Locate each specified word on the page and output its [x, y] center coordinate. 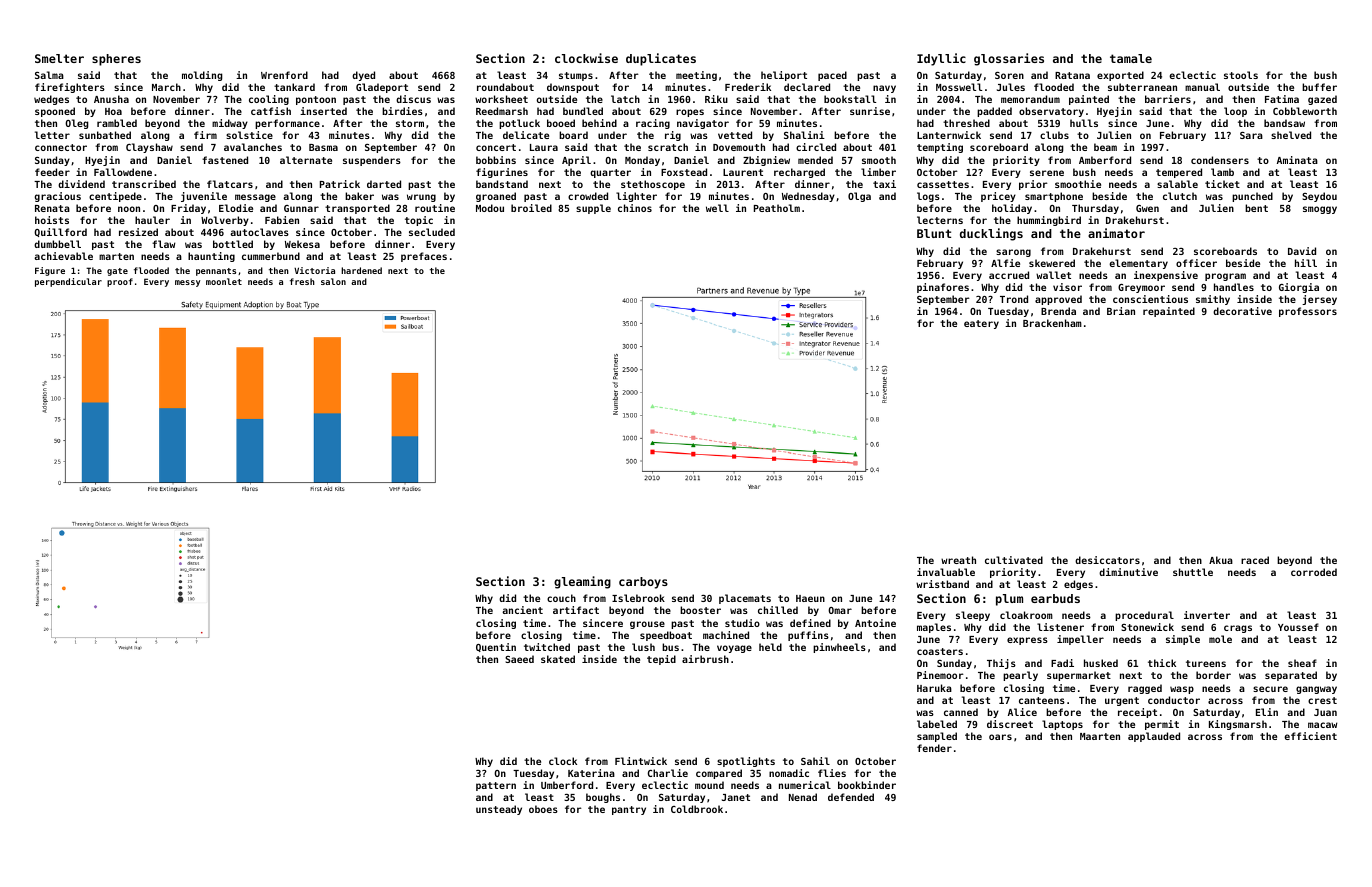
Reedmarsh [502, 111]
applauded [1154, 737]
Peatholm [777, 208]
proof [120, 282]
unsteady [499, 810]
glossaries [1009, 59]
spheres [116, 60]
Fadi [1062, 663]
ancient [522, 610]
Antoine [875, 623]
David [1302, 251]
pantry [629, 810]
